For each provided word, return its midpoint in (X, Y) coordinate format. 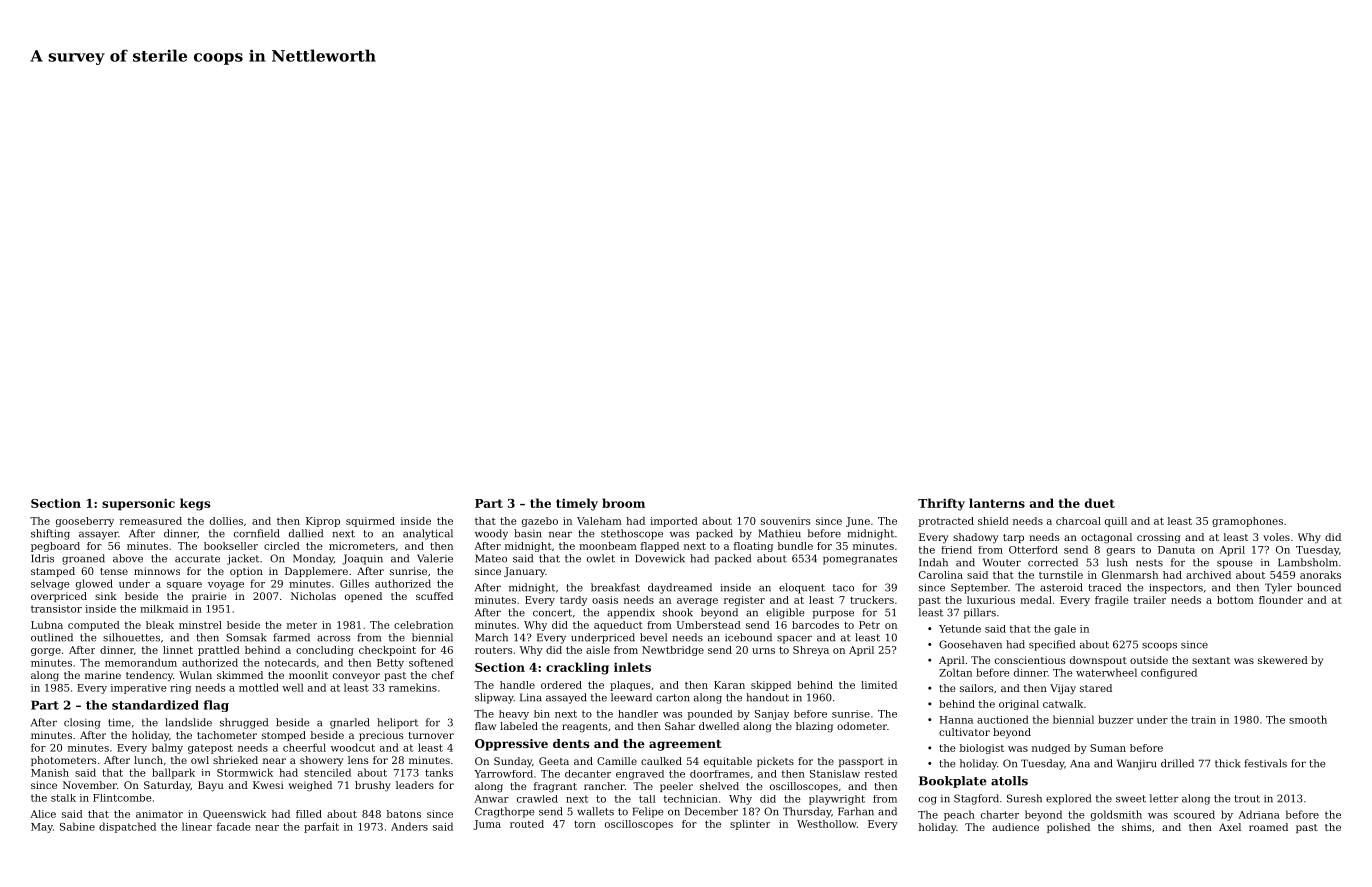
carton (673, 698)
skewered (1283, 660)
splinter (750, 825)
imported (674, 522)
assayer (98, 535)
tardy (573, 601)
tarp (1013, 538)
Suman (1108, 748)
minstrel (200, 625)
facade (234, 826)
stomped (284, 736)
